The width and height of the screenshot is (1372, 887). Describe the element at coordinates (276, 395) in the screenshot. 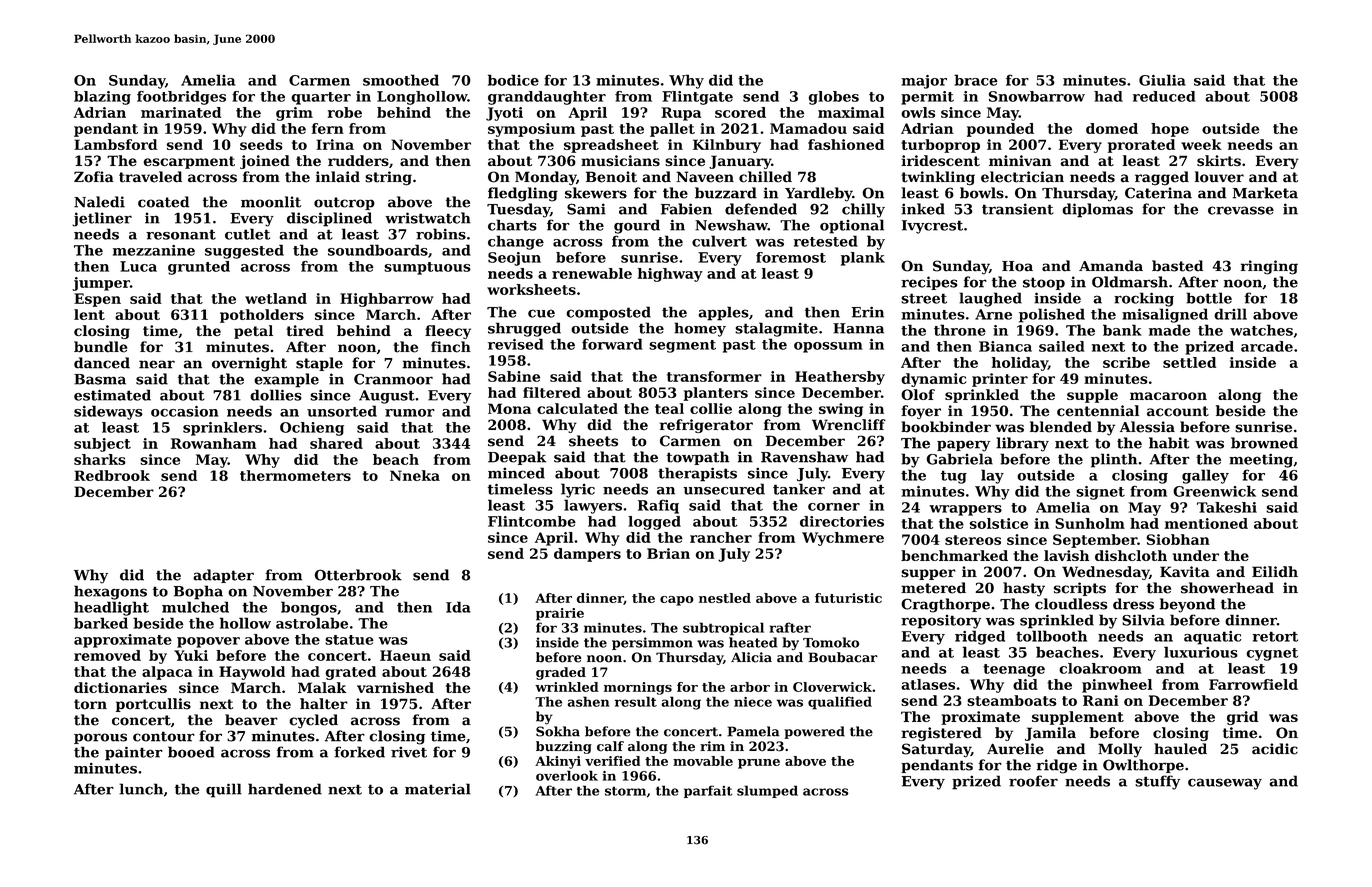

I see `dollies` at that location.
